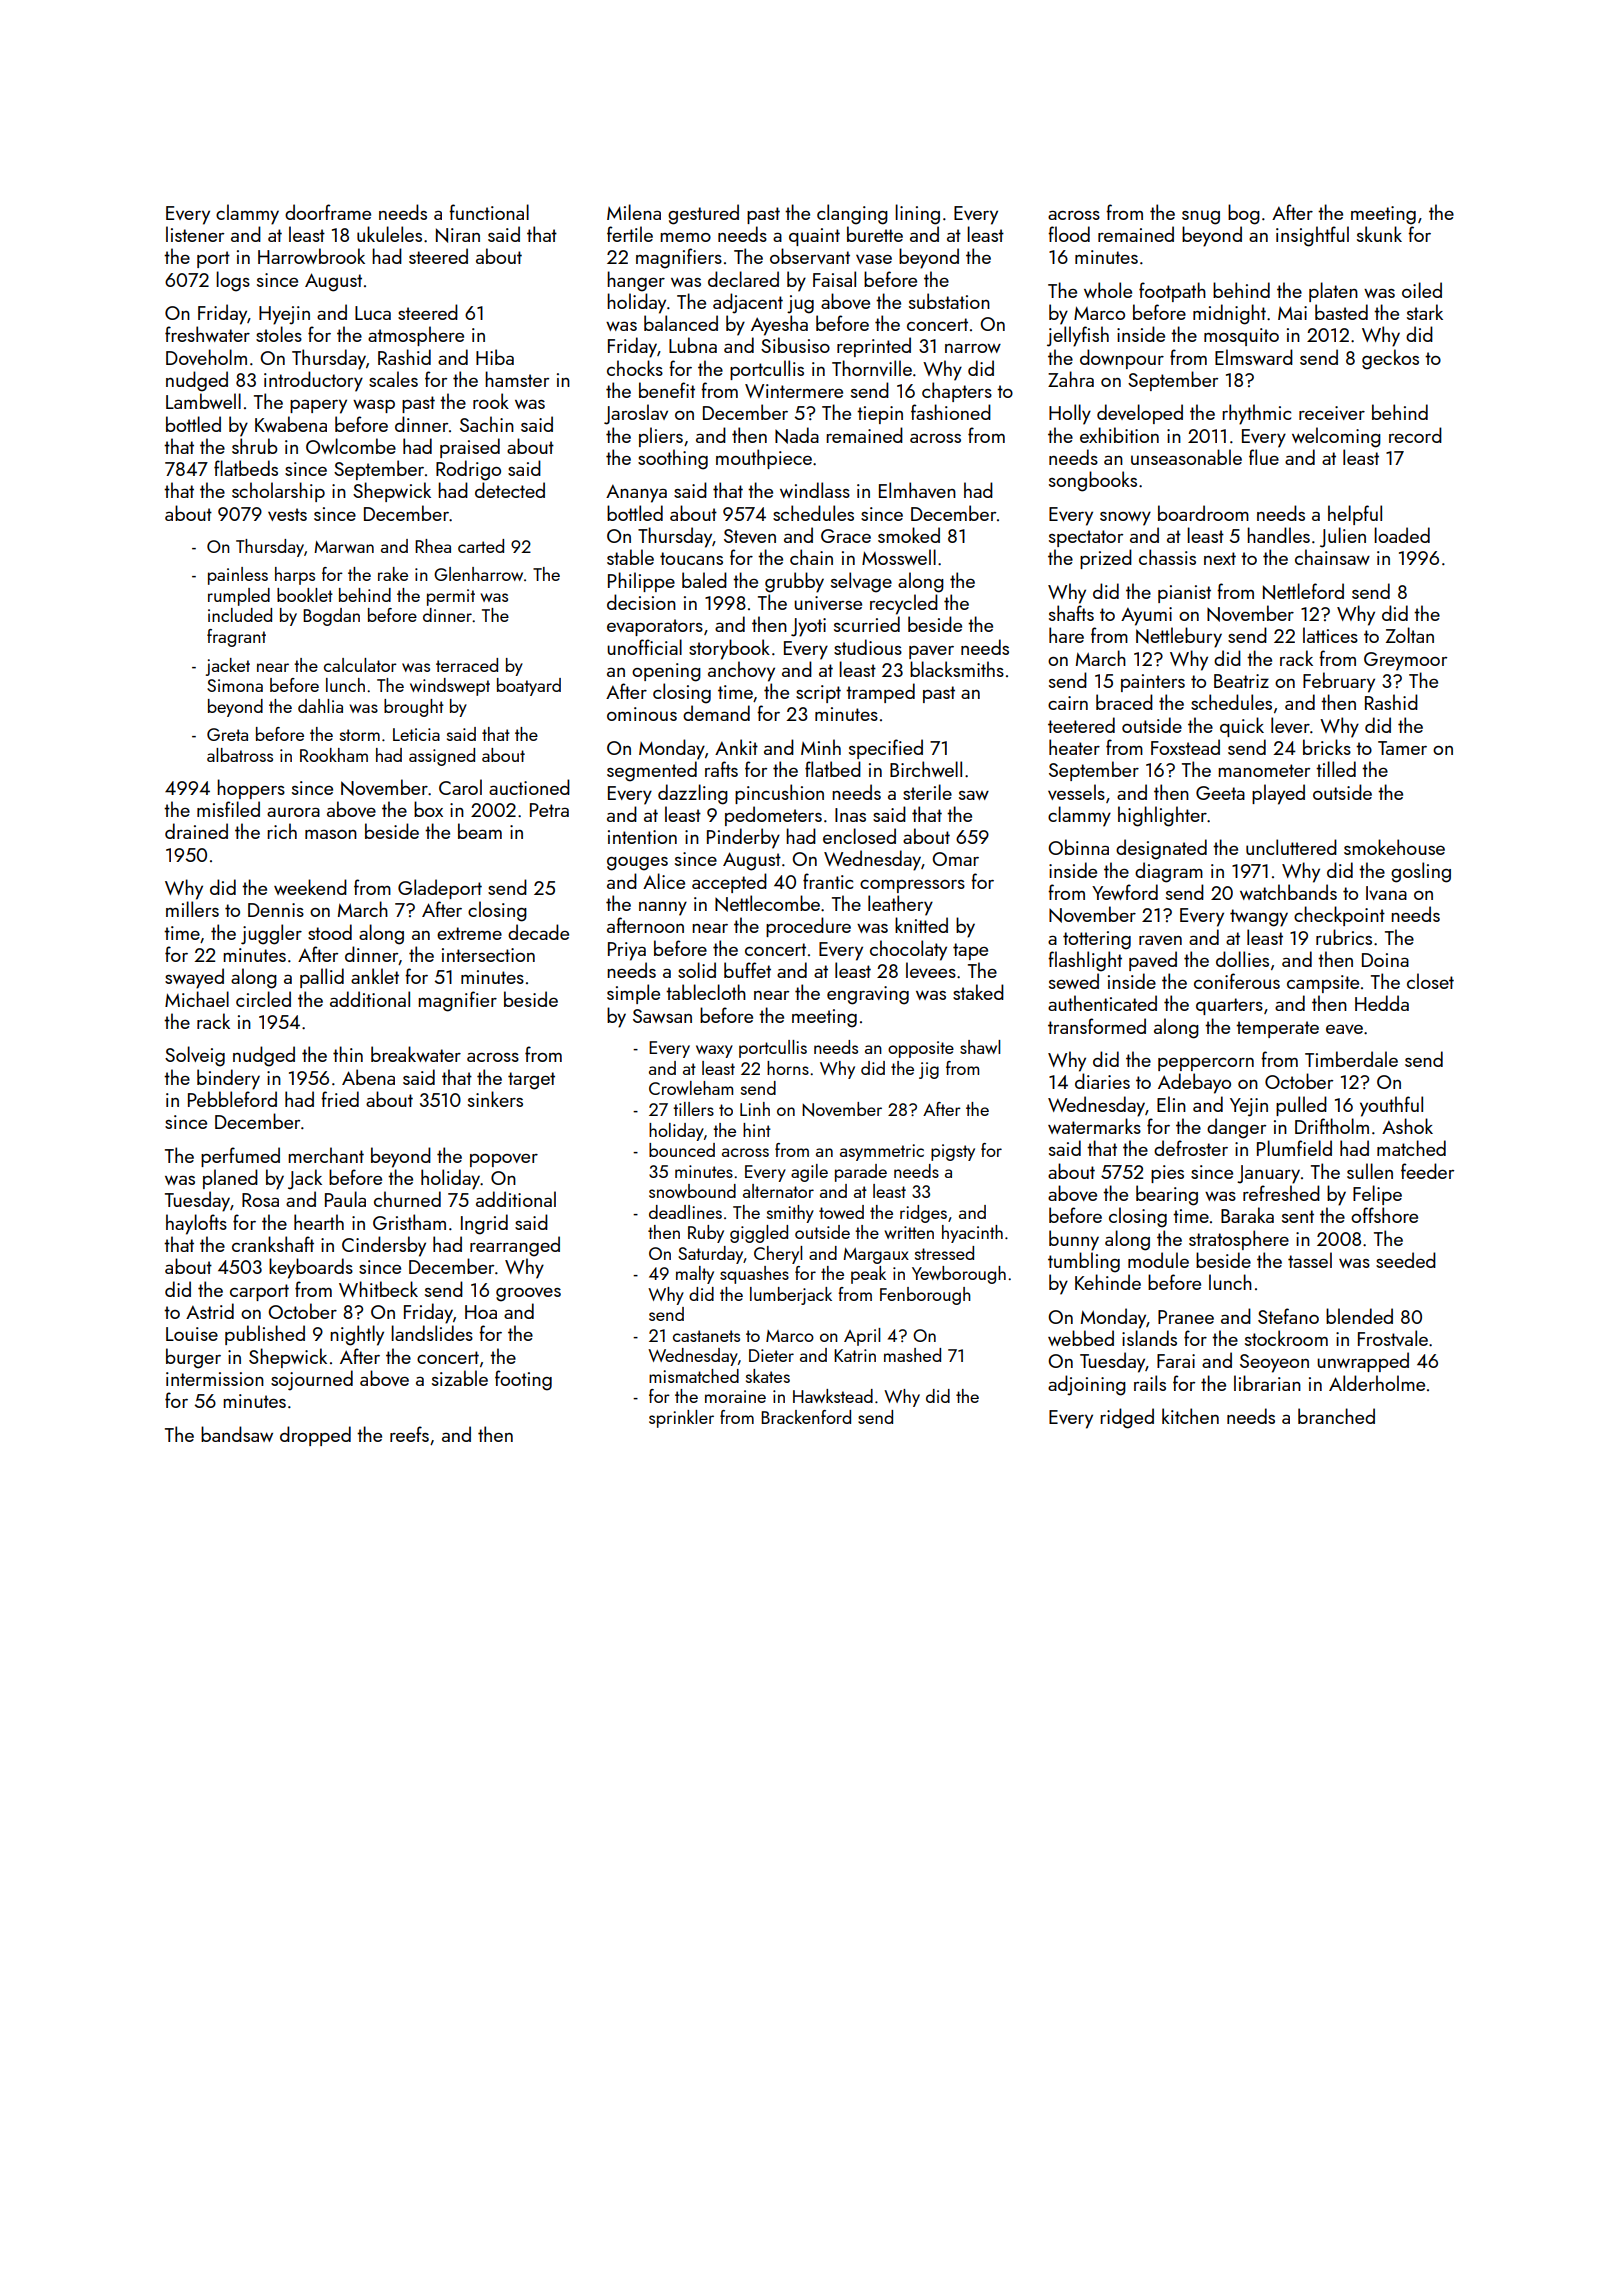 This screenshot has height=2292, width=1620. Describe the element at coordinates (1125, 892) in the screenshot. I see `Yewford` at that location.
